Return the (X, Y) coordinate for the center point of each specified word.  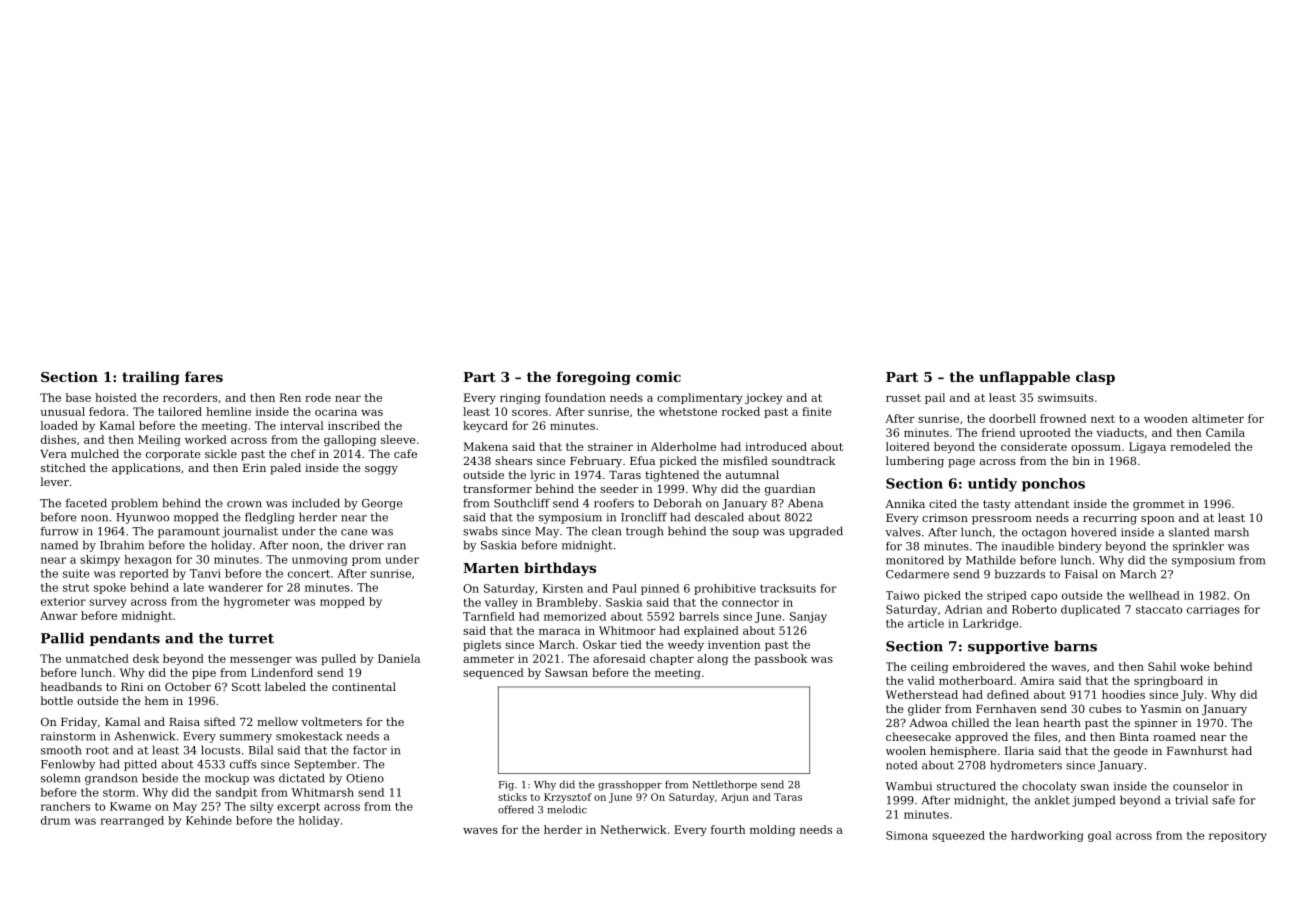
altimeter (1218, 418)
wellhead (1154, 595)
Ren (290, 397)
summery (246, 738)
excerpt (298, 808)
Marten (491, 568)
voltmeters (331, 721)
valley (501, 603)
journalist (250, 532)
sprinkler (1198, 547)
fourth (728, 829)
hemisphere (963, 752)
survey (108, 603)
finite (817, 411)
